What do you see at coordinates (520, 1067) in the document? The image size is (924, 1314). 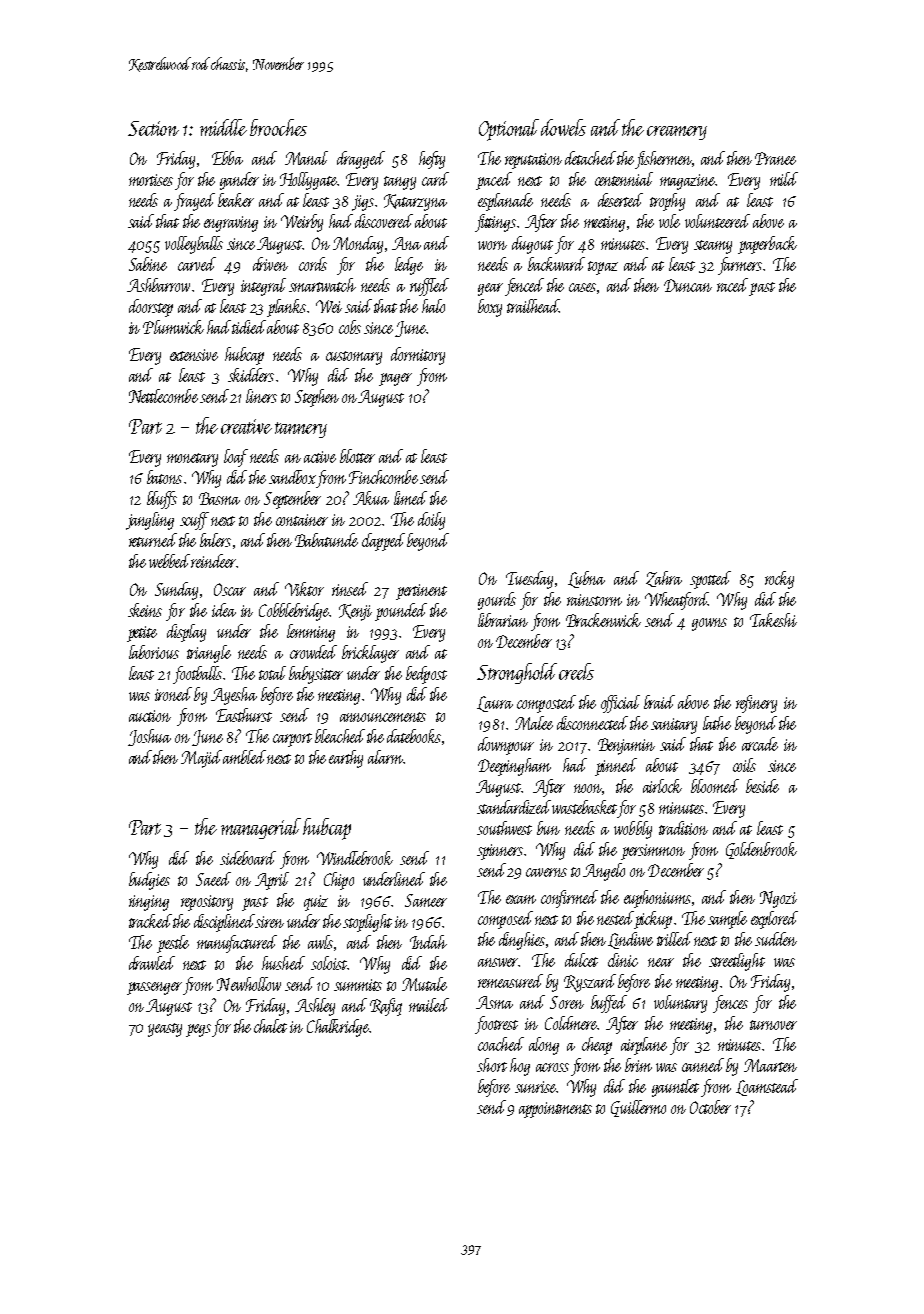 I see `hog` at bounding box center [520, 1067].
